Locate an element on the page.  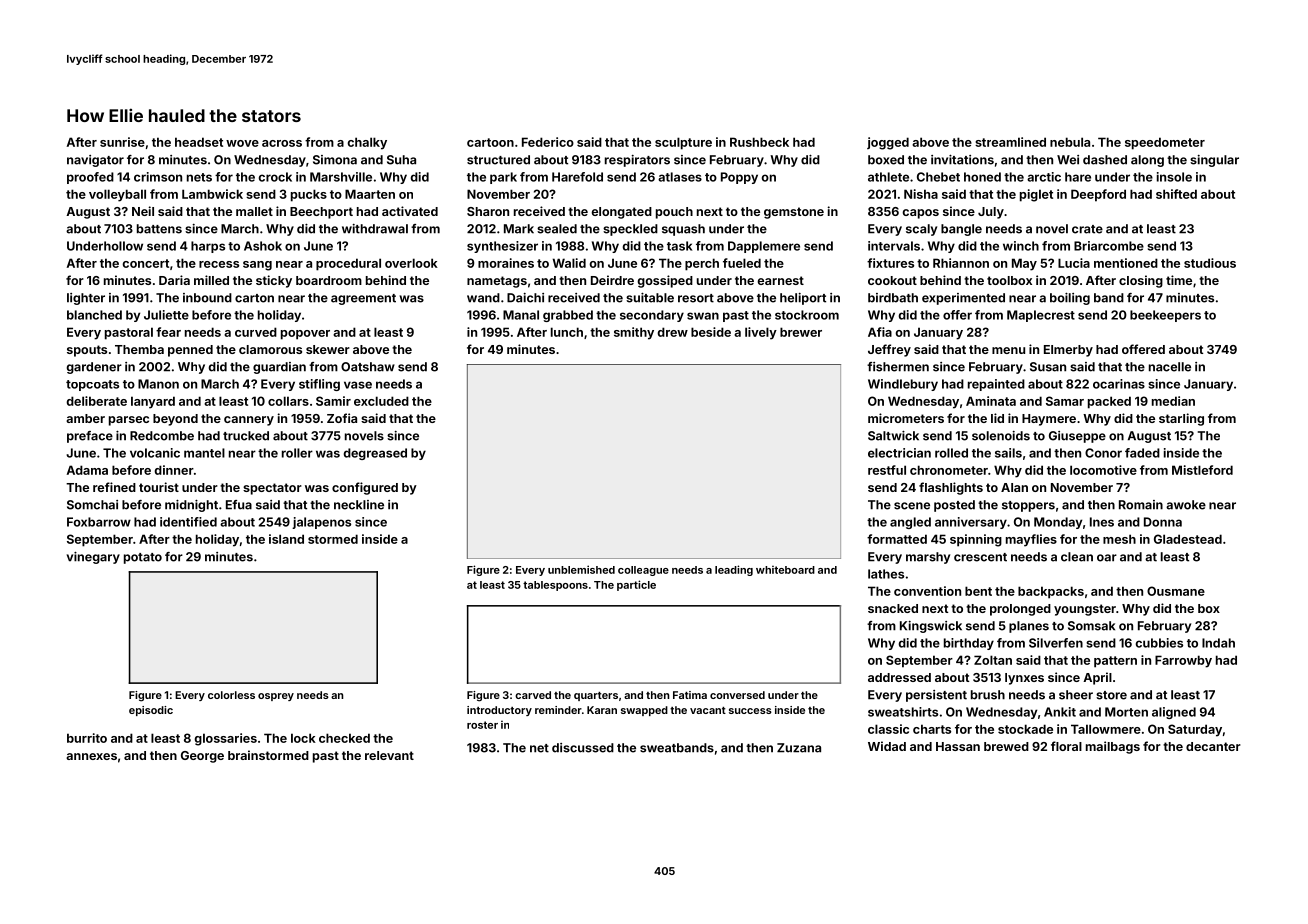
invitations is located at coordinates (962, 160).
